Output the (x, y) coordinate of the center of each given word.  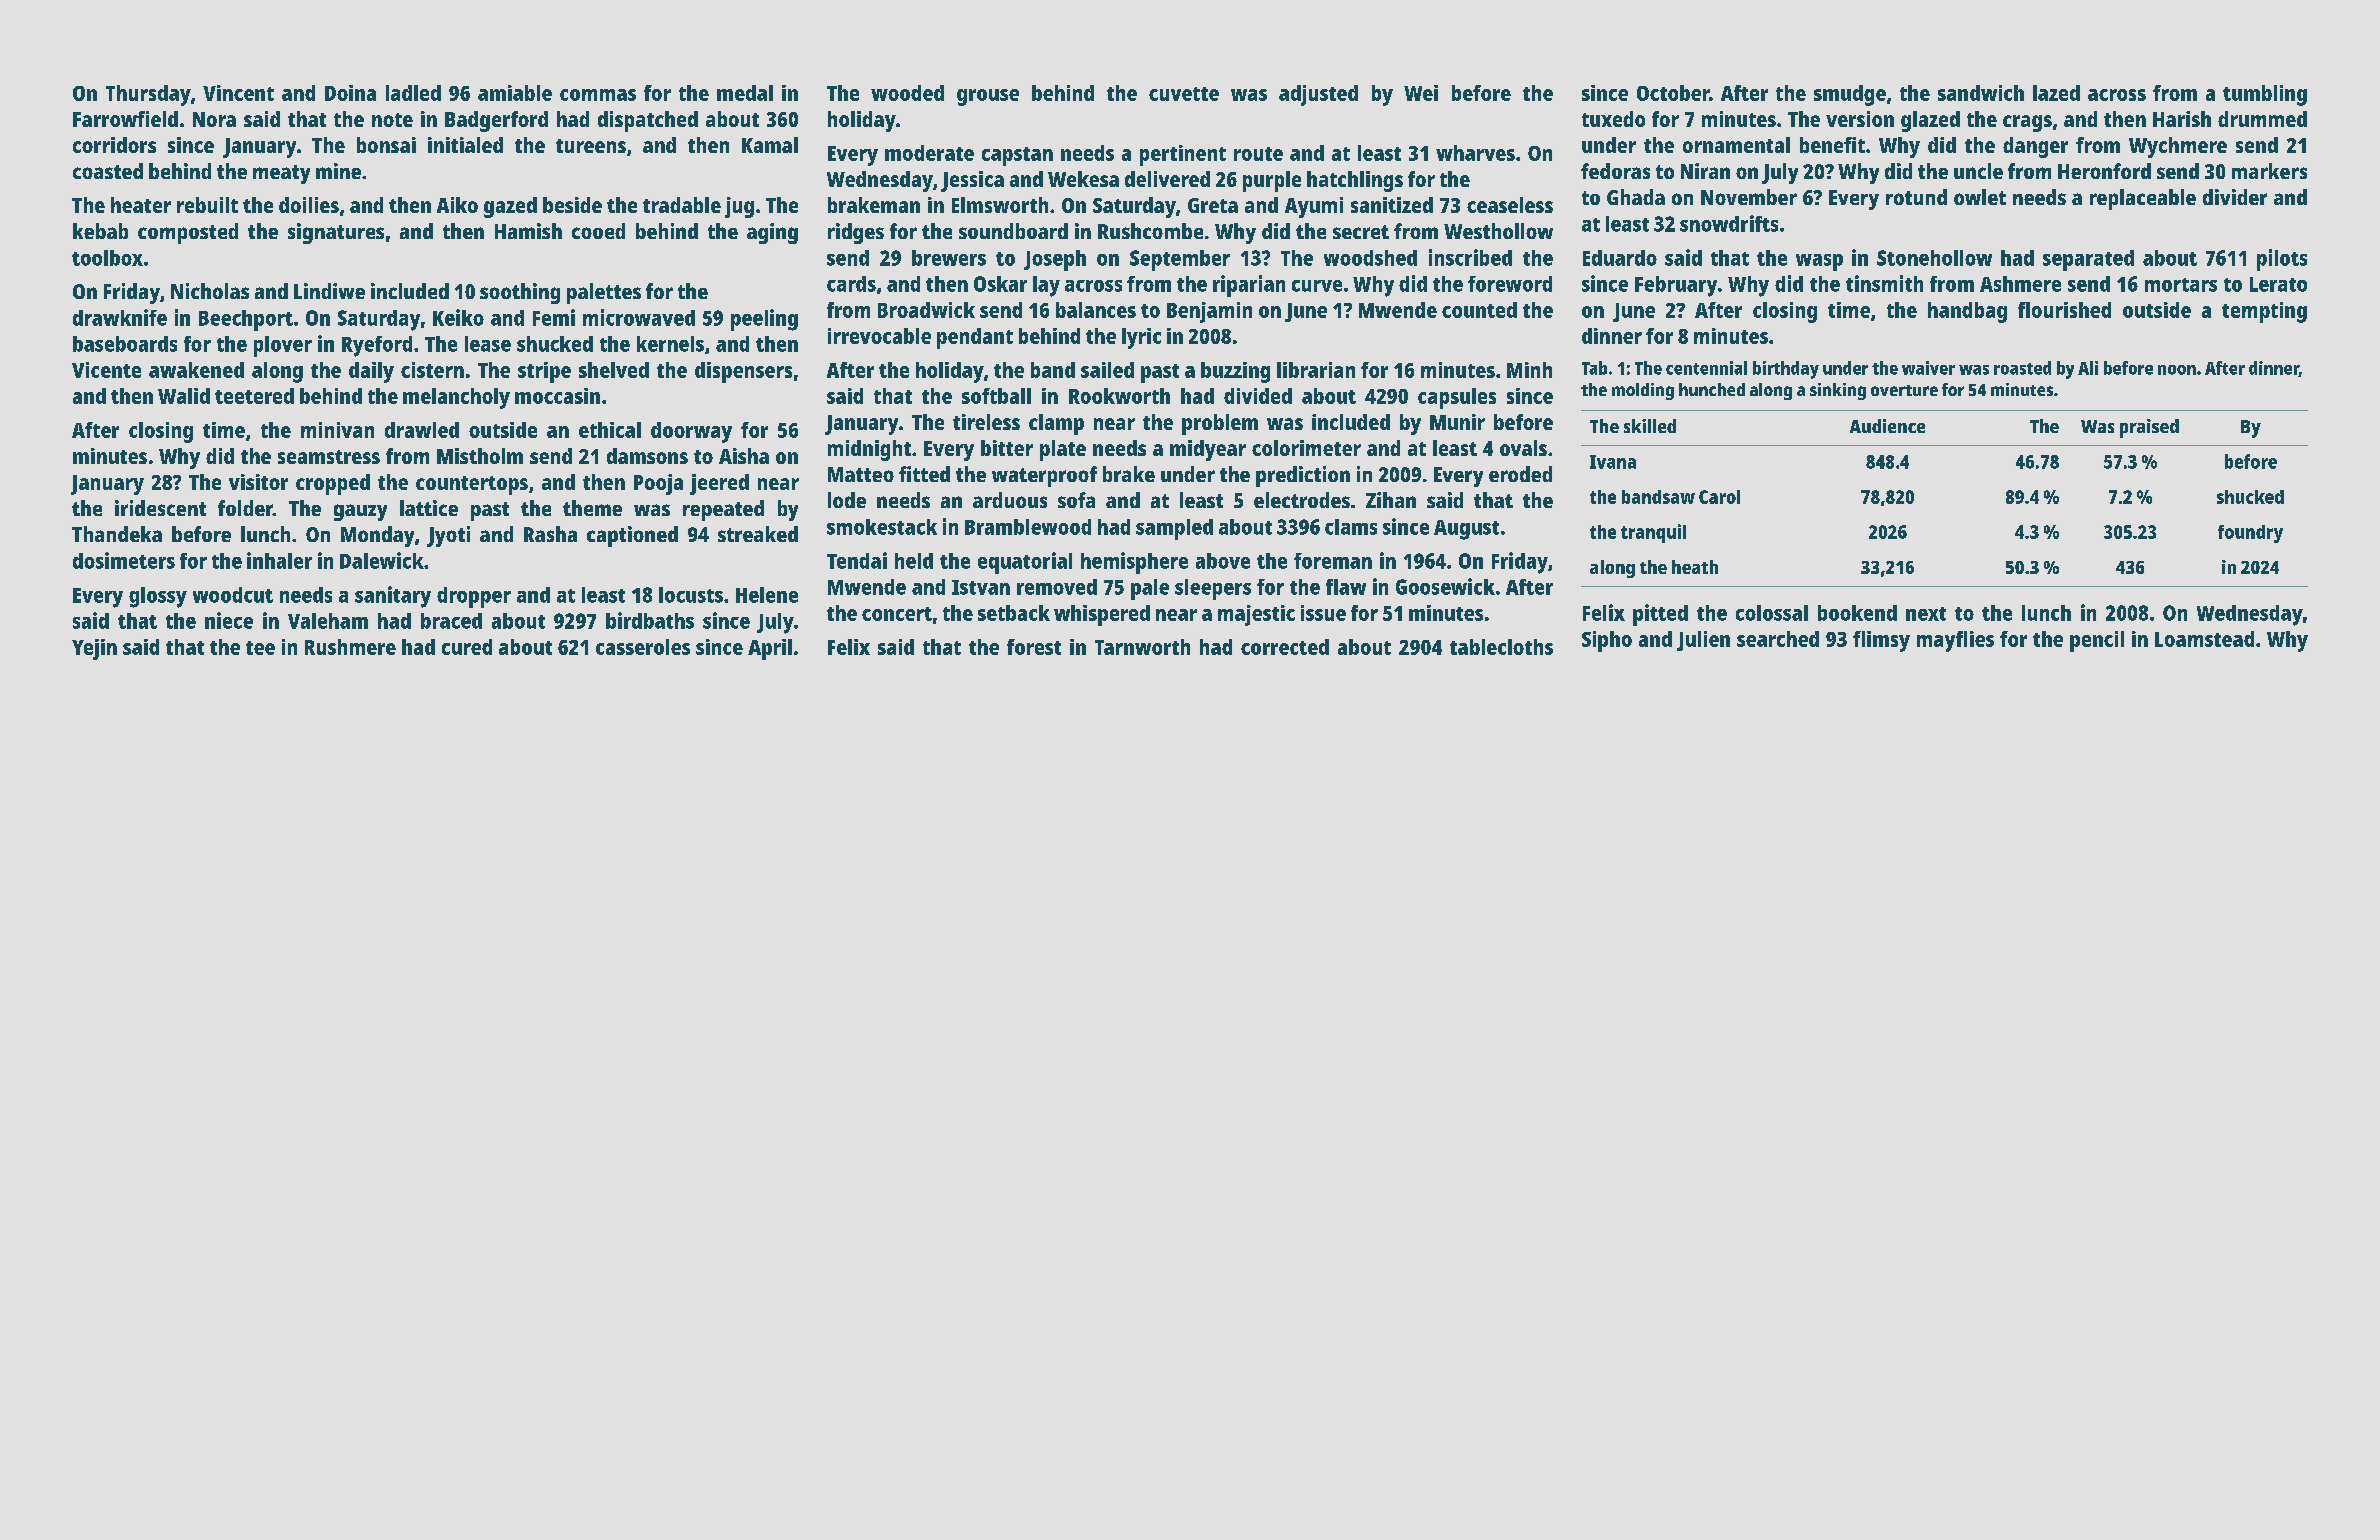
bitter (1007, 448)
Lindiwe (329, 291)
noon (2177, 370)
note (392, 120)
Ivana (1613, 462)
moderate (929, 153)
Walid (184, 396)
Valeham (328, 621)
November (1749, 197)
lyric (1141, 338)
